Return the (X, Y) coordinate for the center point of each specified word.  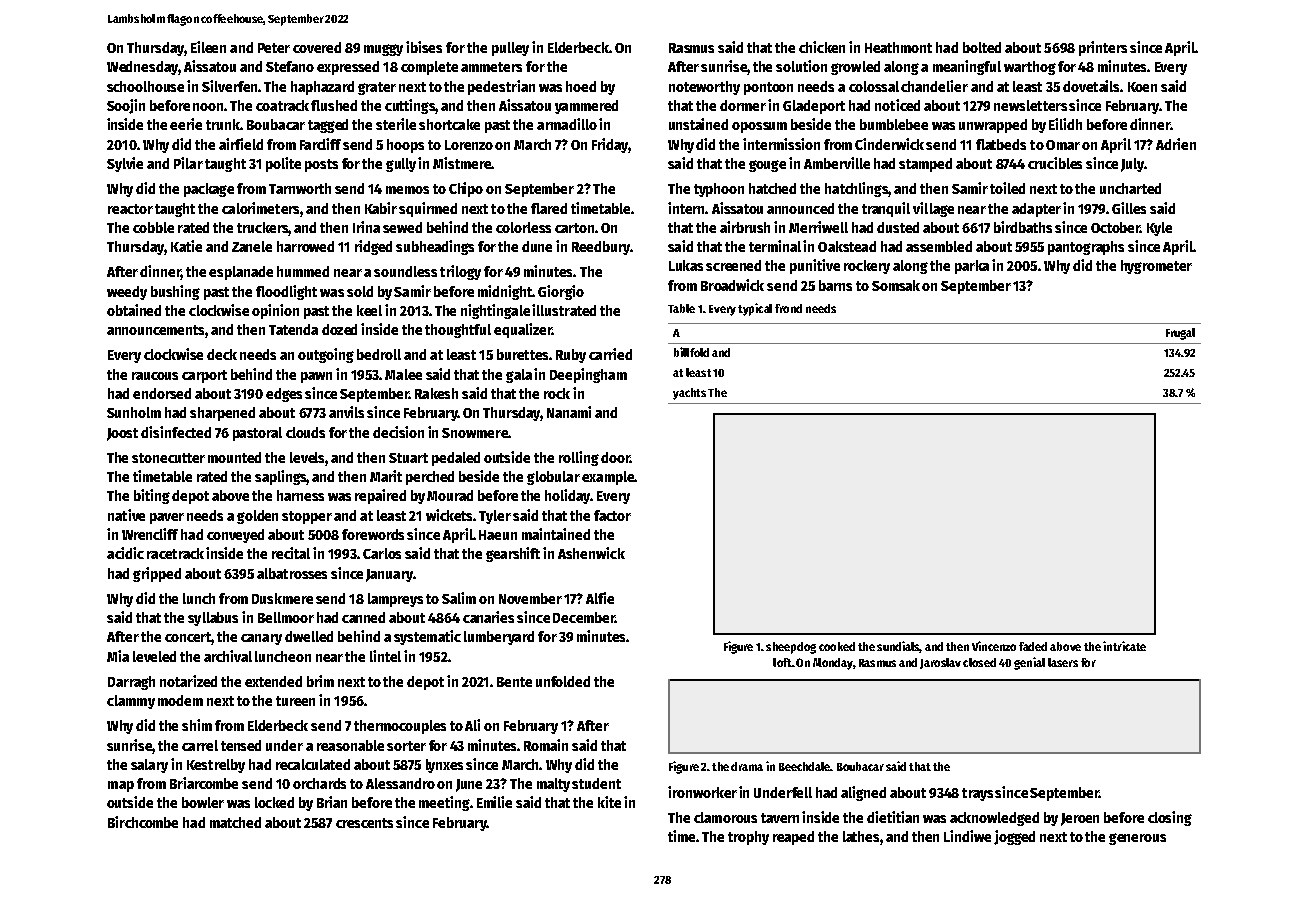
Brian (332, 802)
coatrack (282, 105)
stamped (925, 165)
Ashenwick (591, 553)
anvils (346, 412)
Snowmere (475, 433)
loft (782, 662)
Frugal (1180, 334)
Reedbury (601, 248)
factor (612, 515)
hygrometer (1156, 267)
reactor (130, 209)
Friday (610, 145)
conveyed (235, 536)
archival (228, 656)
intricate (1124, 646)
